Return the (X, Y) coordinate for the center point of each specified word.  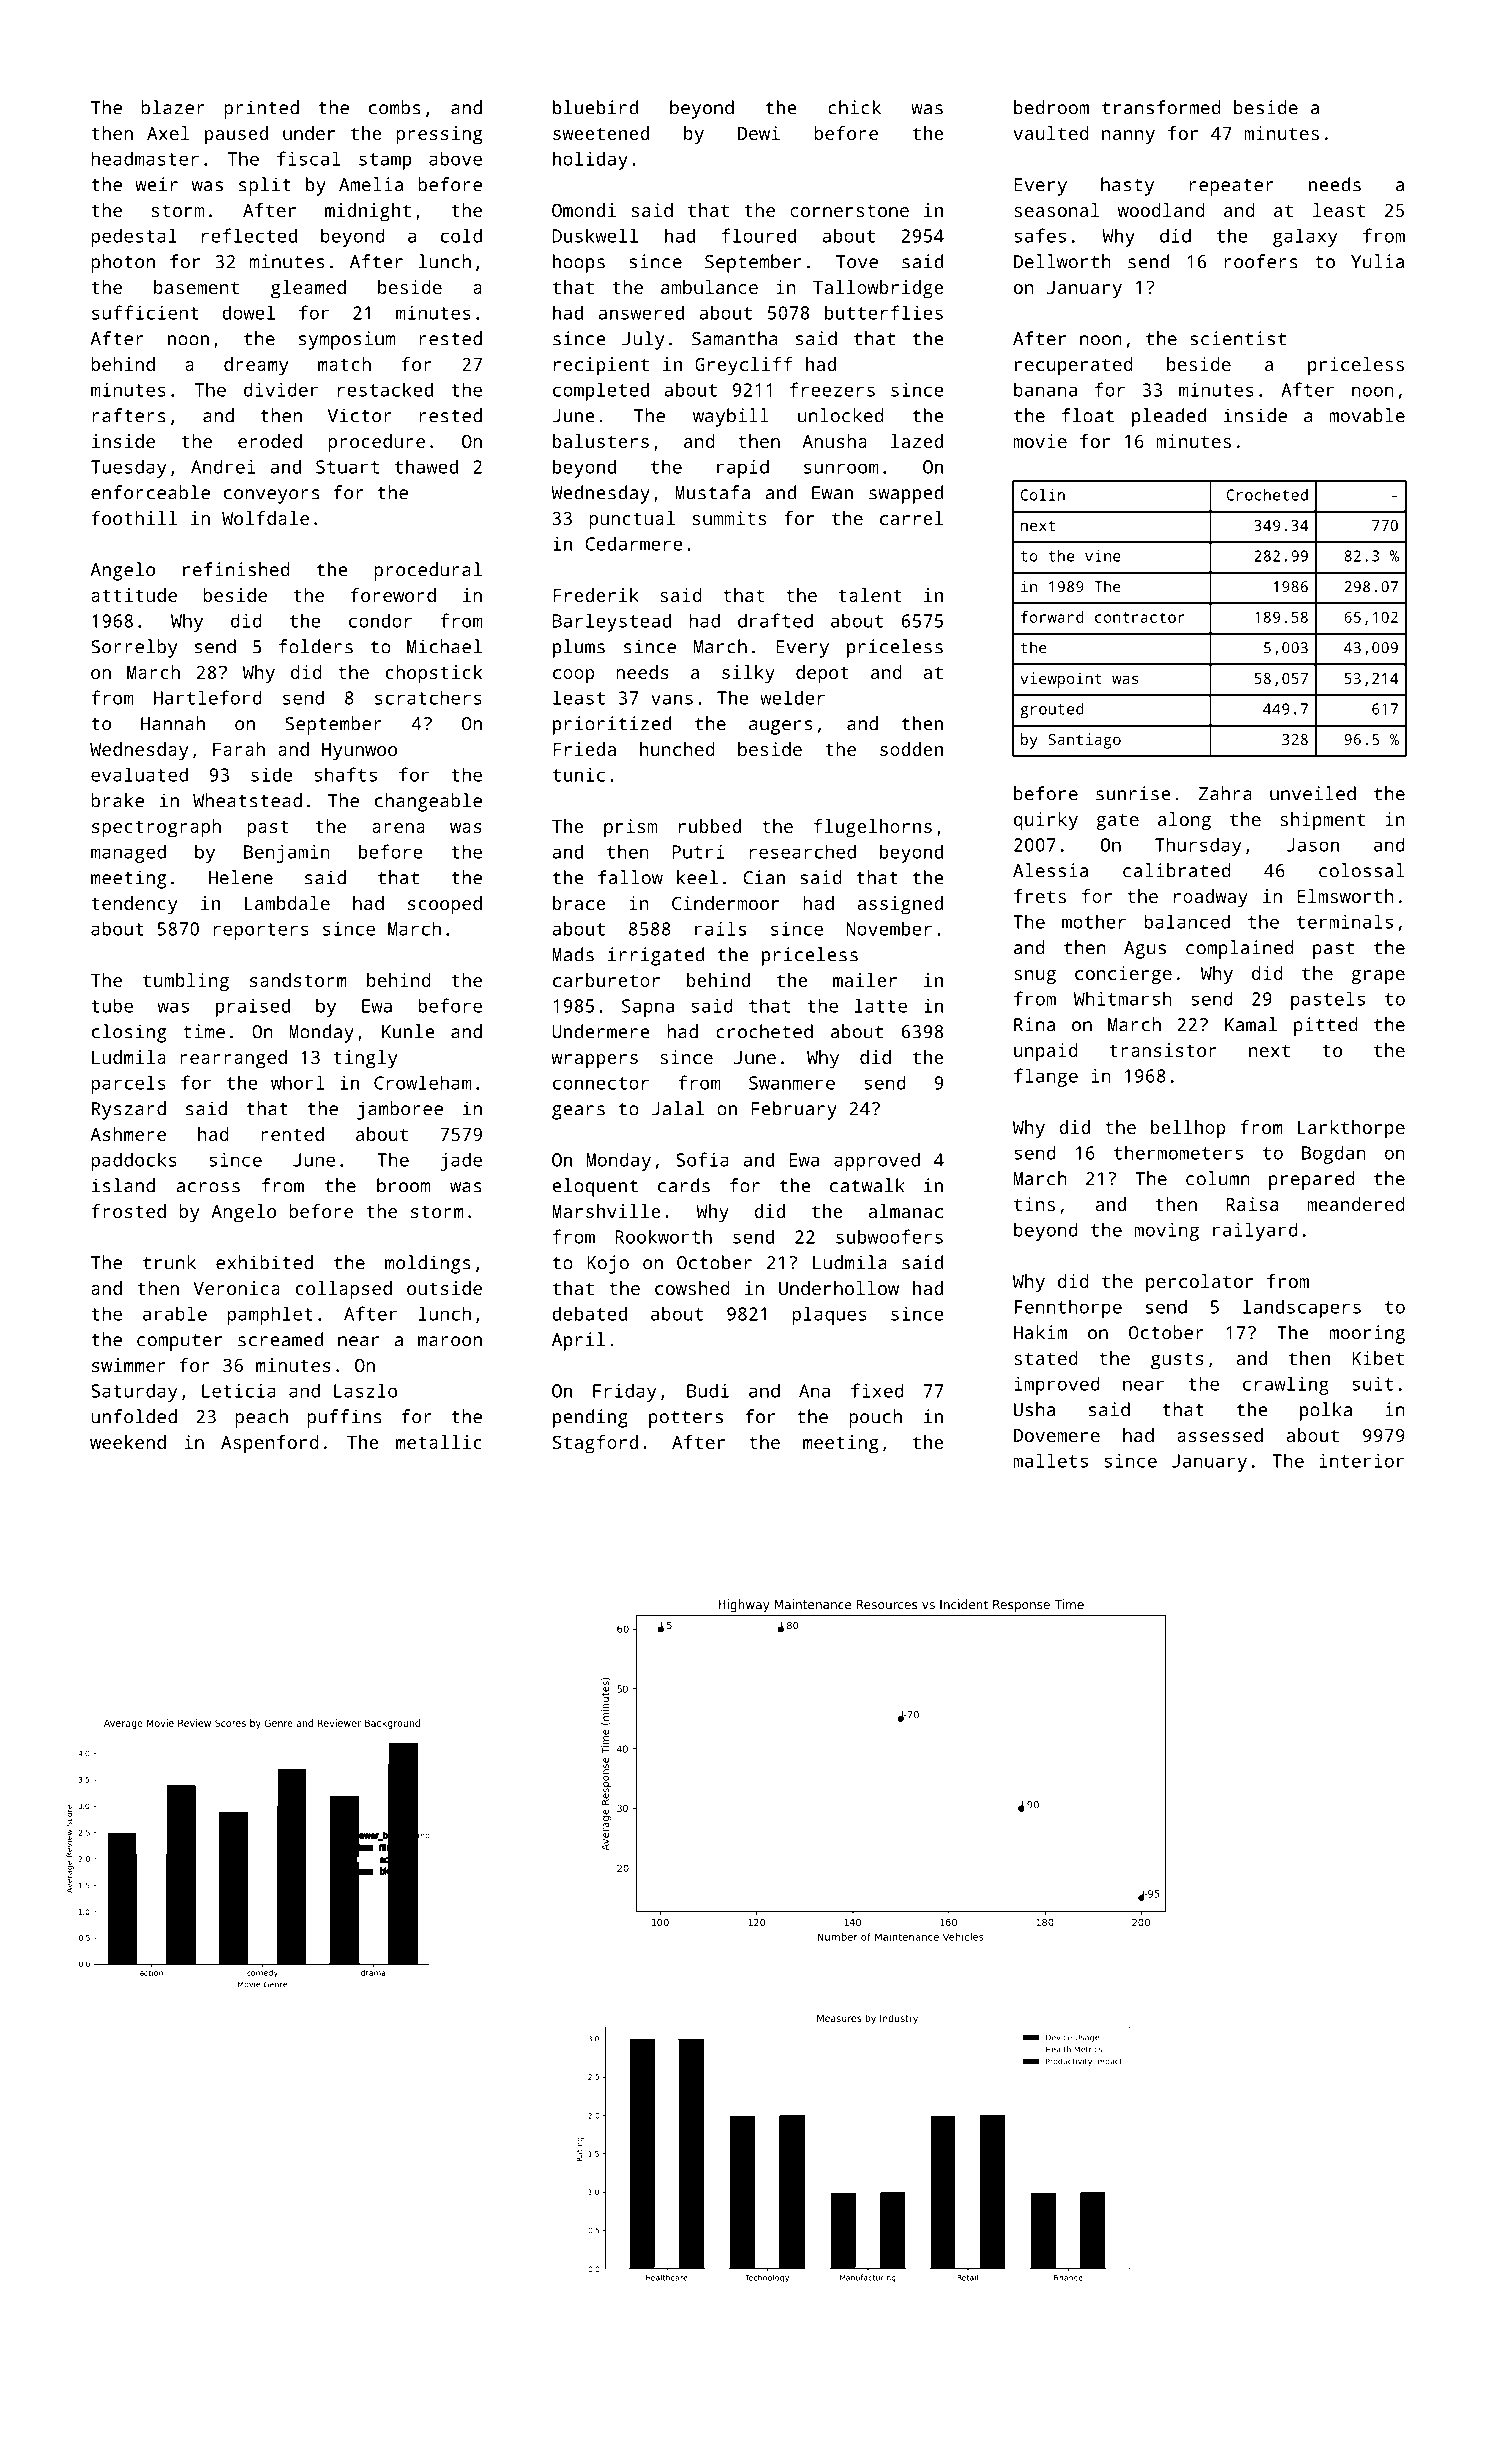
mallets (1050, 1460)
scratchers (428, 697)
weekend (128, 1442)
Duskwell (595, 236)
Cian (764, 877)
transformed (1161, 107)
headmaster (145, 158)
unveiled (1313, 793)
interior (1361, 1460)
